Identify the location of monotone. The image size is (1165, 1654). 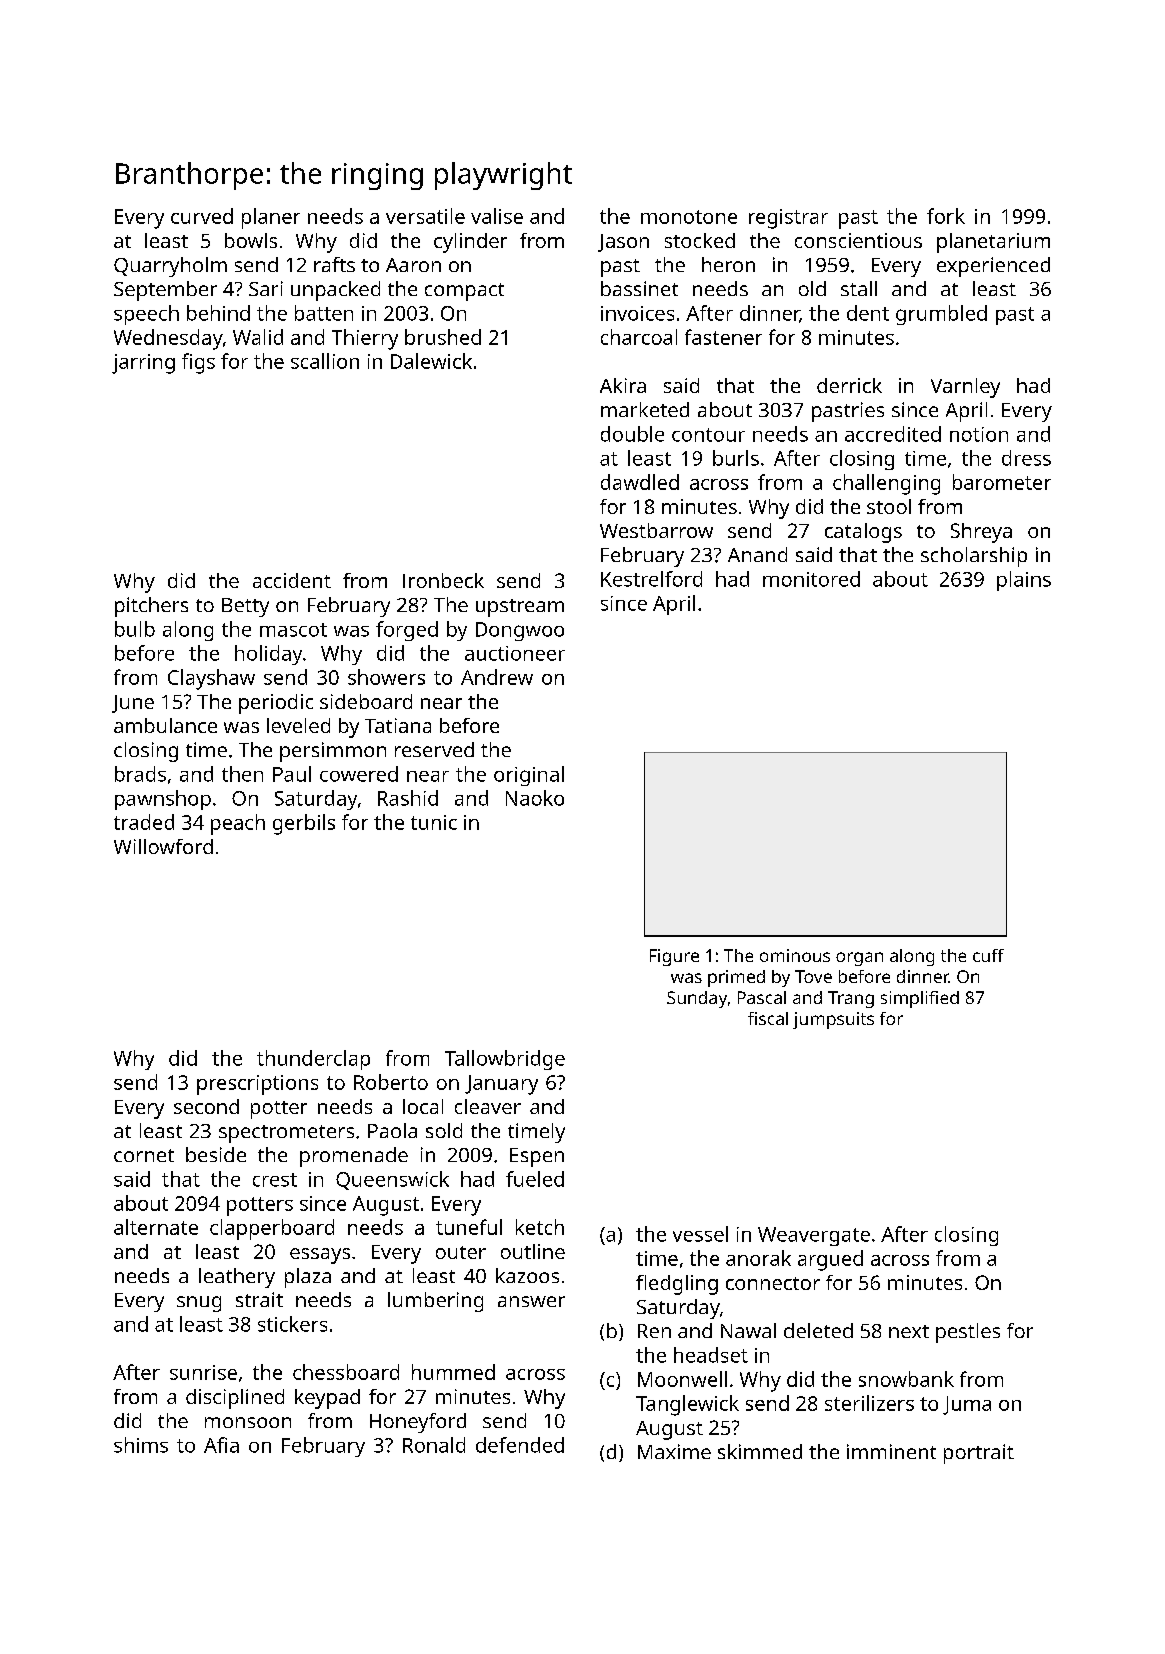
(689, 217).
